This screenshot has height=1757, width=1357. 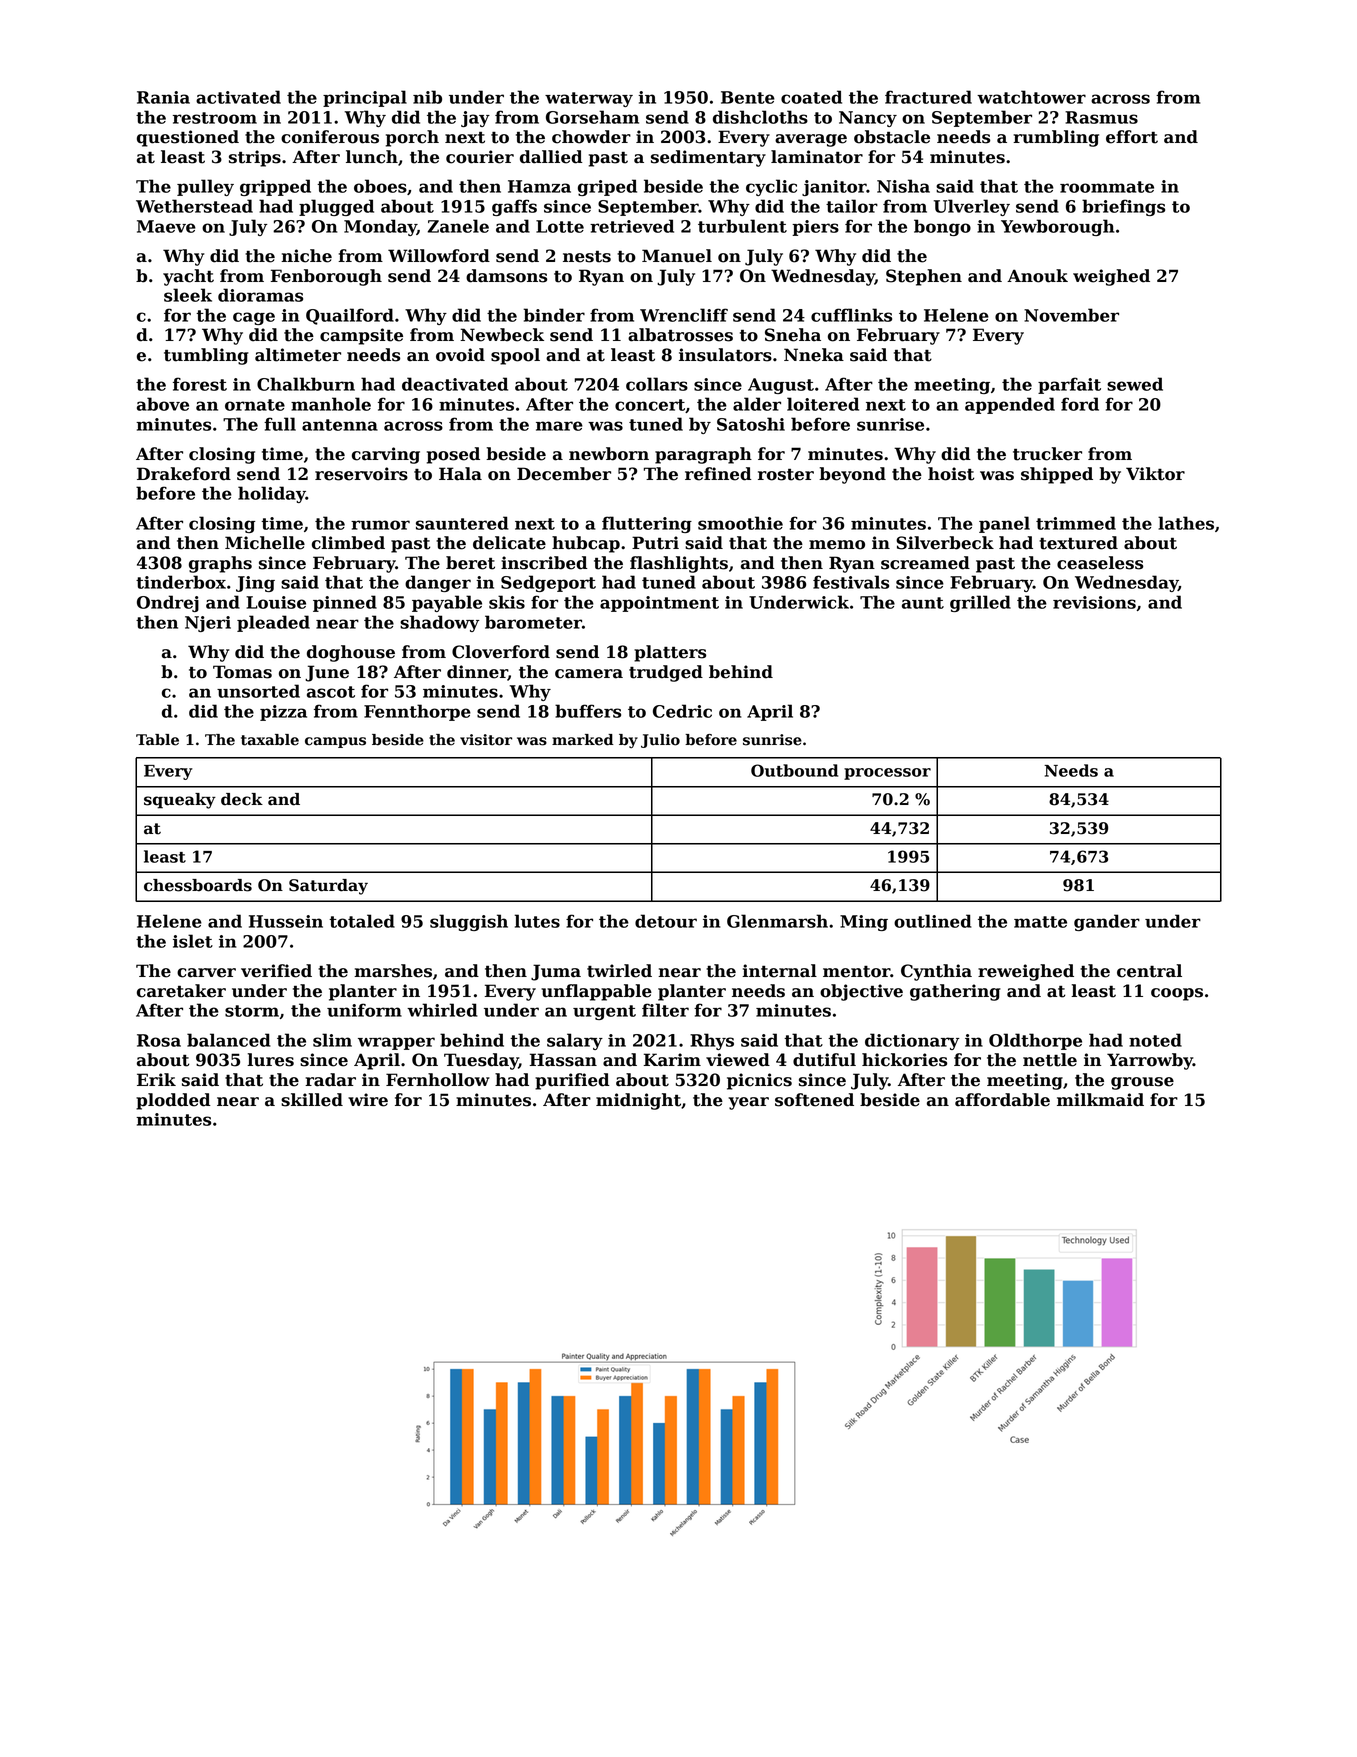 What do you see at coordinates (814, 1100) in the screenshot?
I see `softened` at bounding box center [814, 1100].
